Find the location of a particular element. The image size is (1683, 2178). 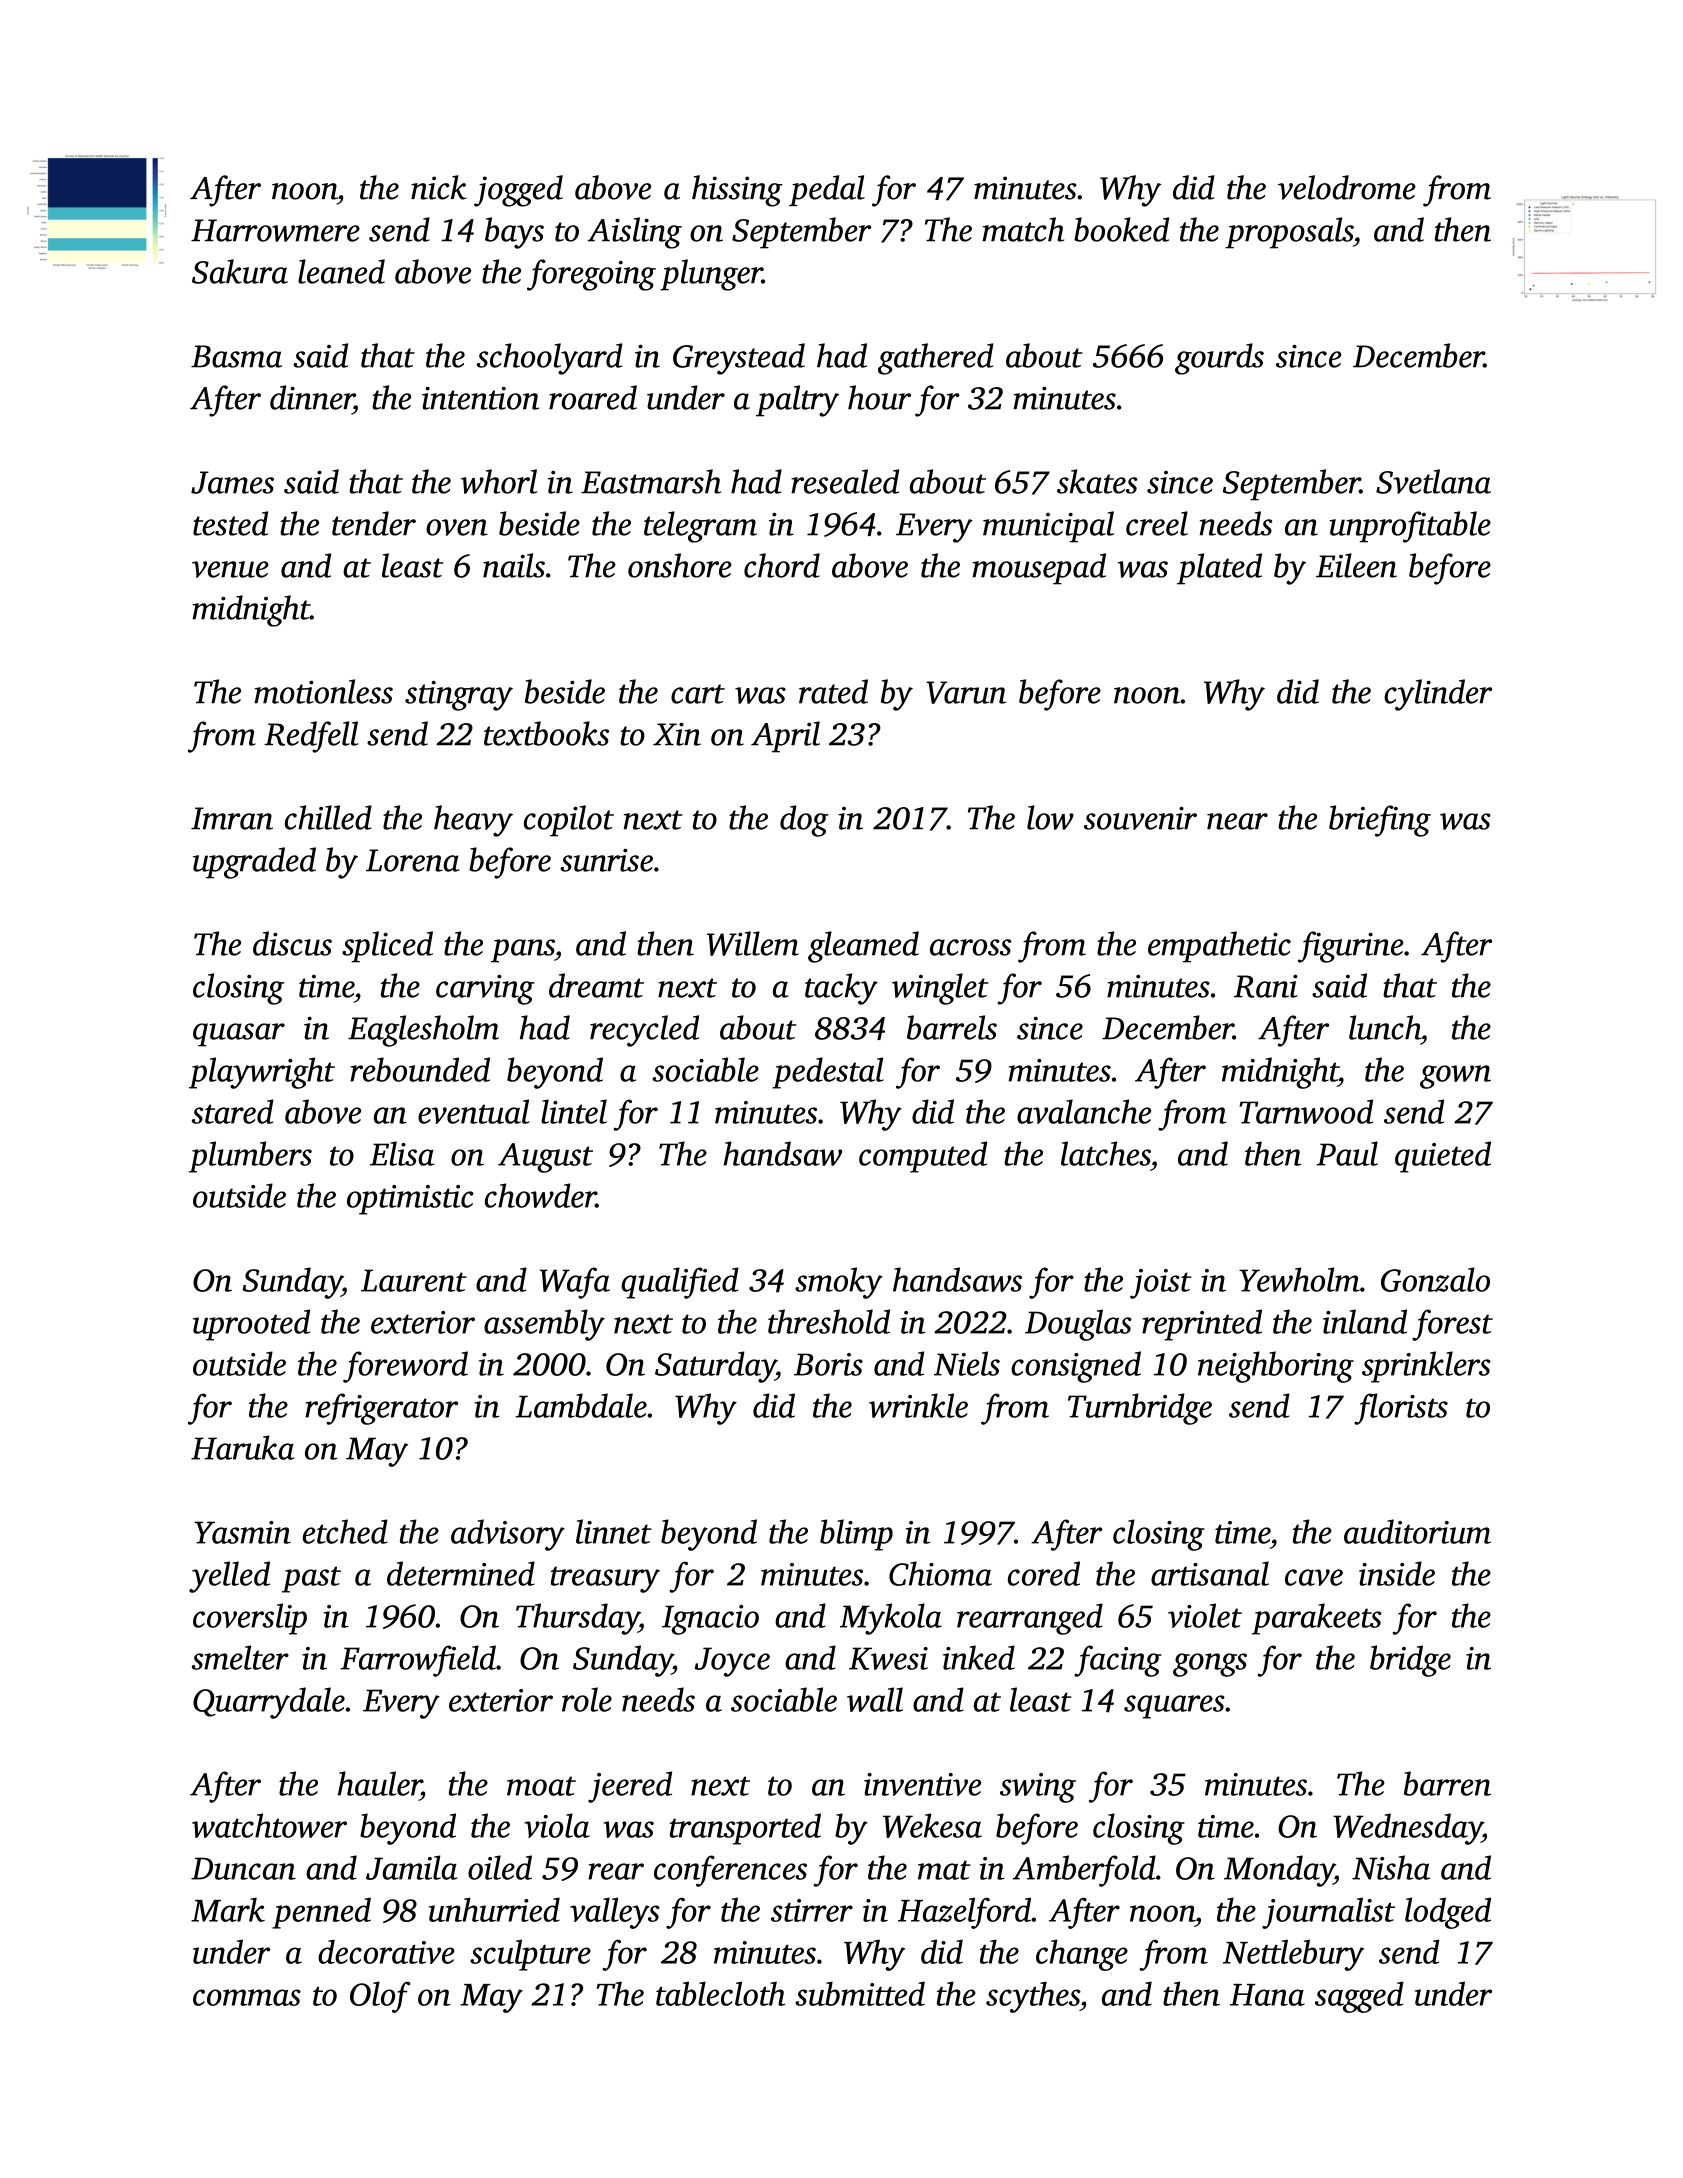

Harrowmere is located at coordinates (275, 230).
